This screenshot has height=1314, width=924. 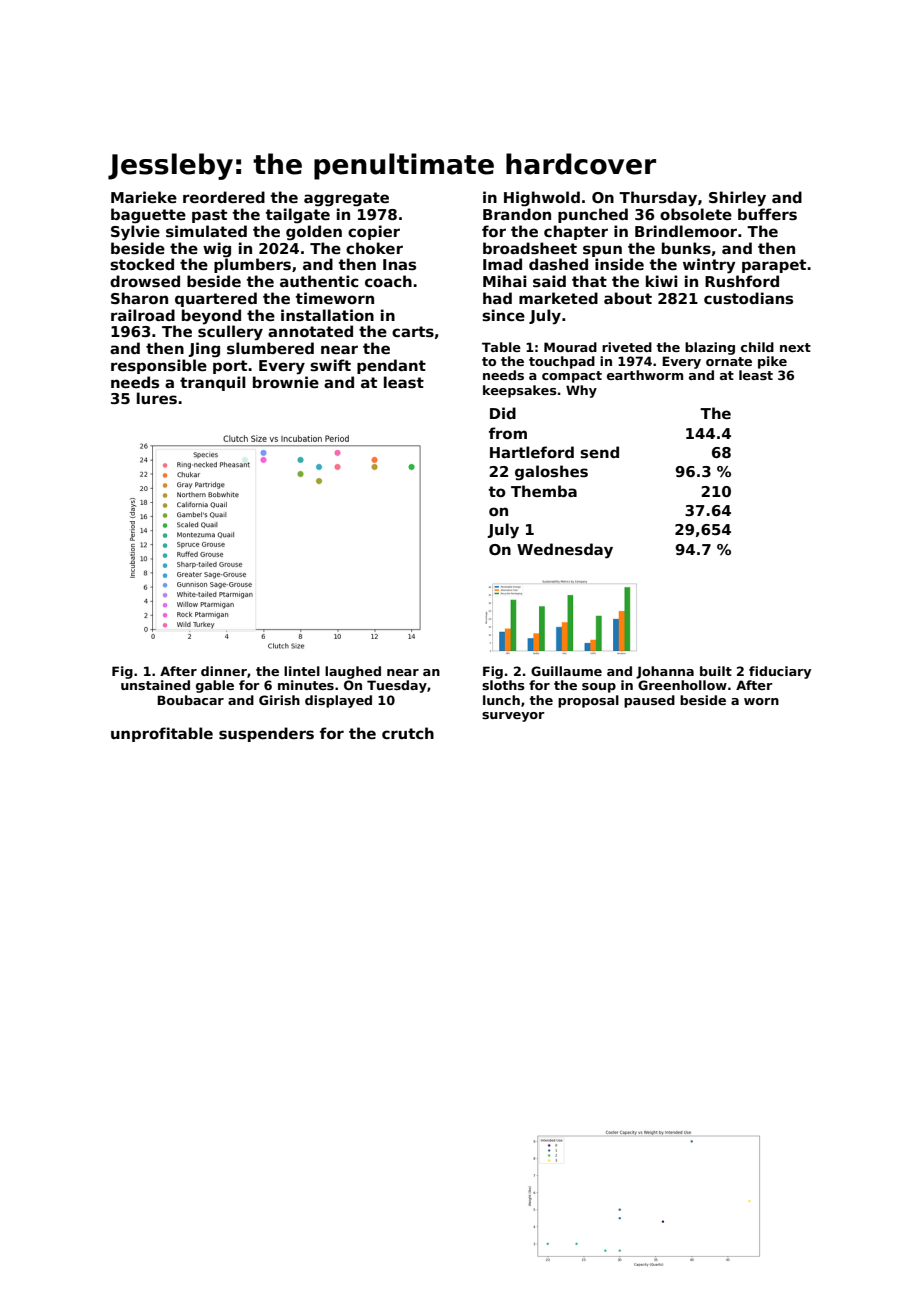 I want to click on dinner, so click(x=224, y=671).
